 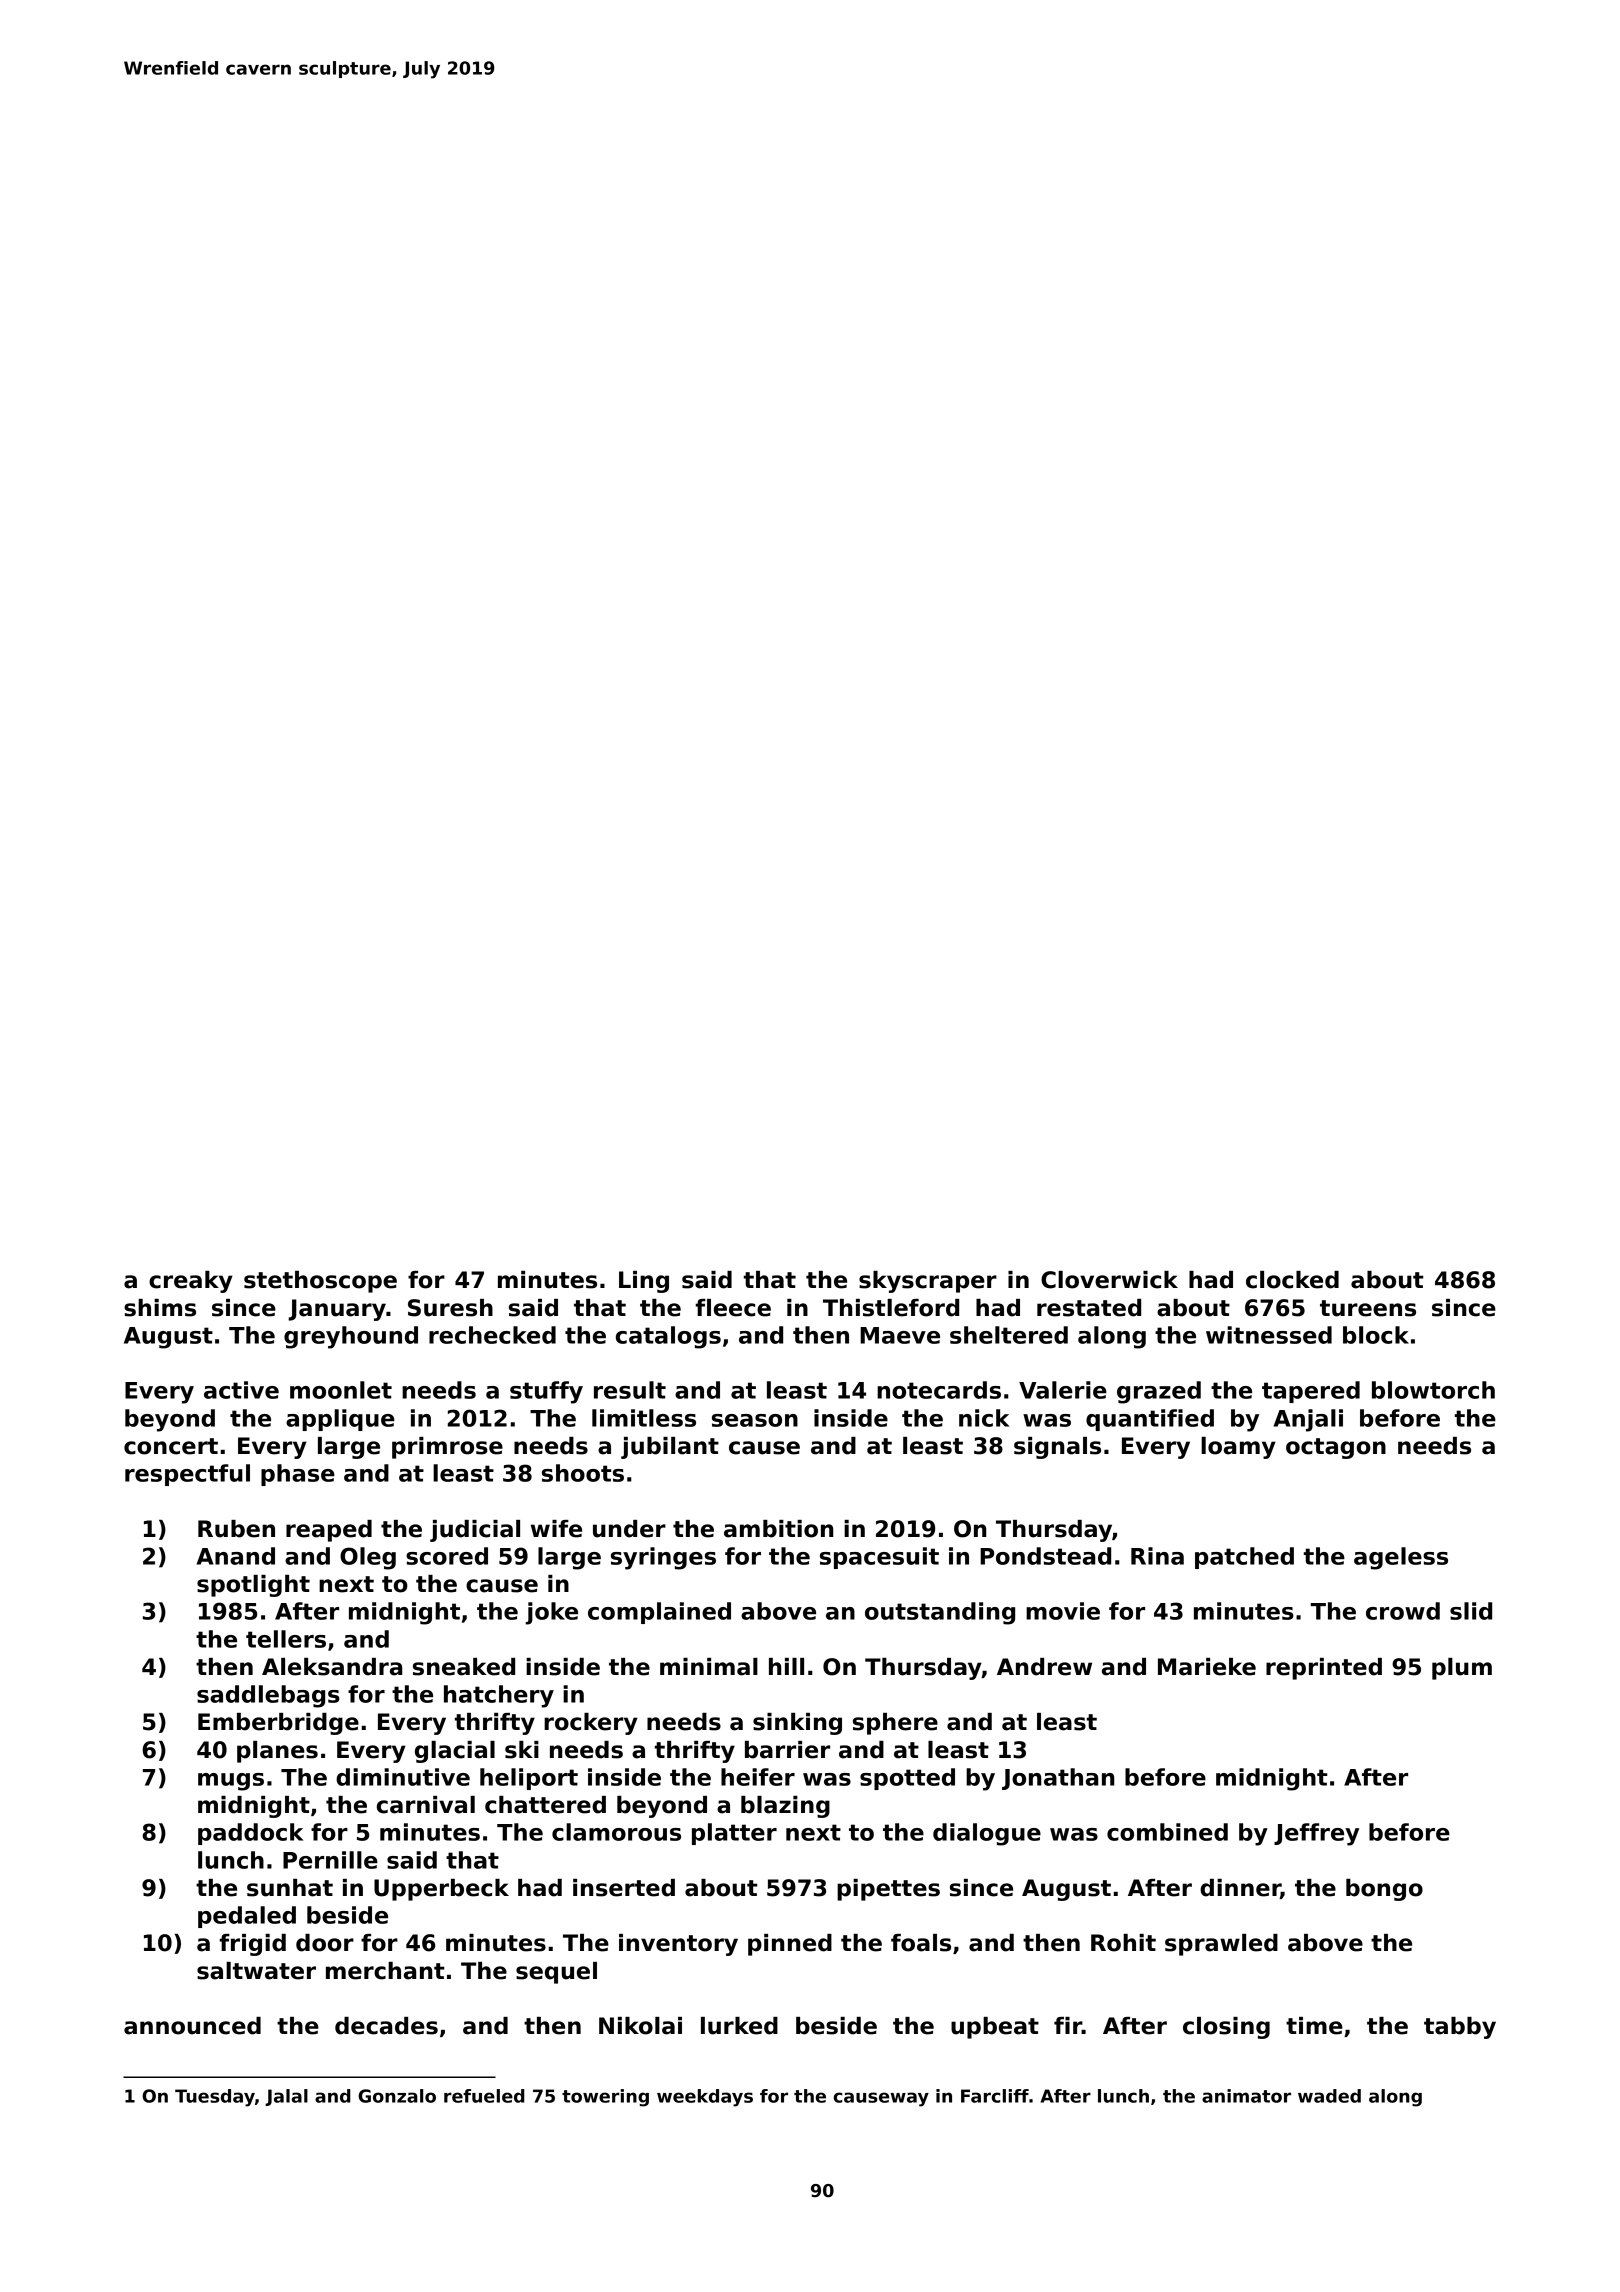 I want to click on foals, so click(x=921, y=1943).
